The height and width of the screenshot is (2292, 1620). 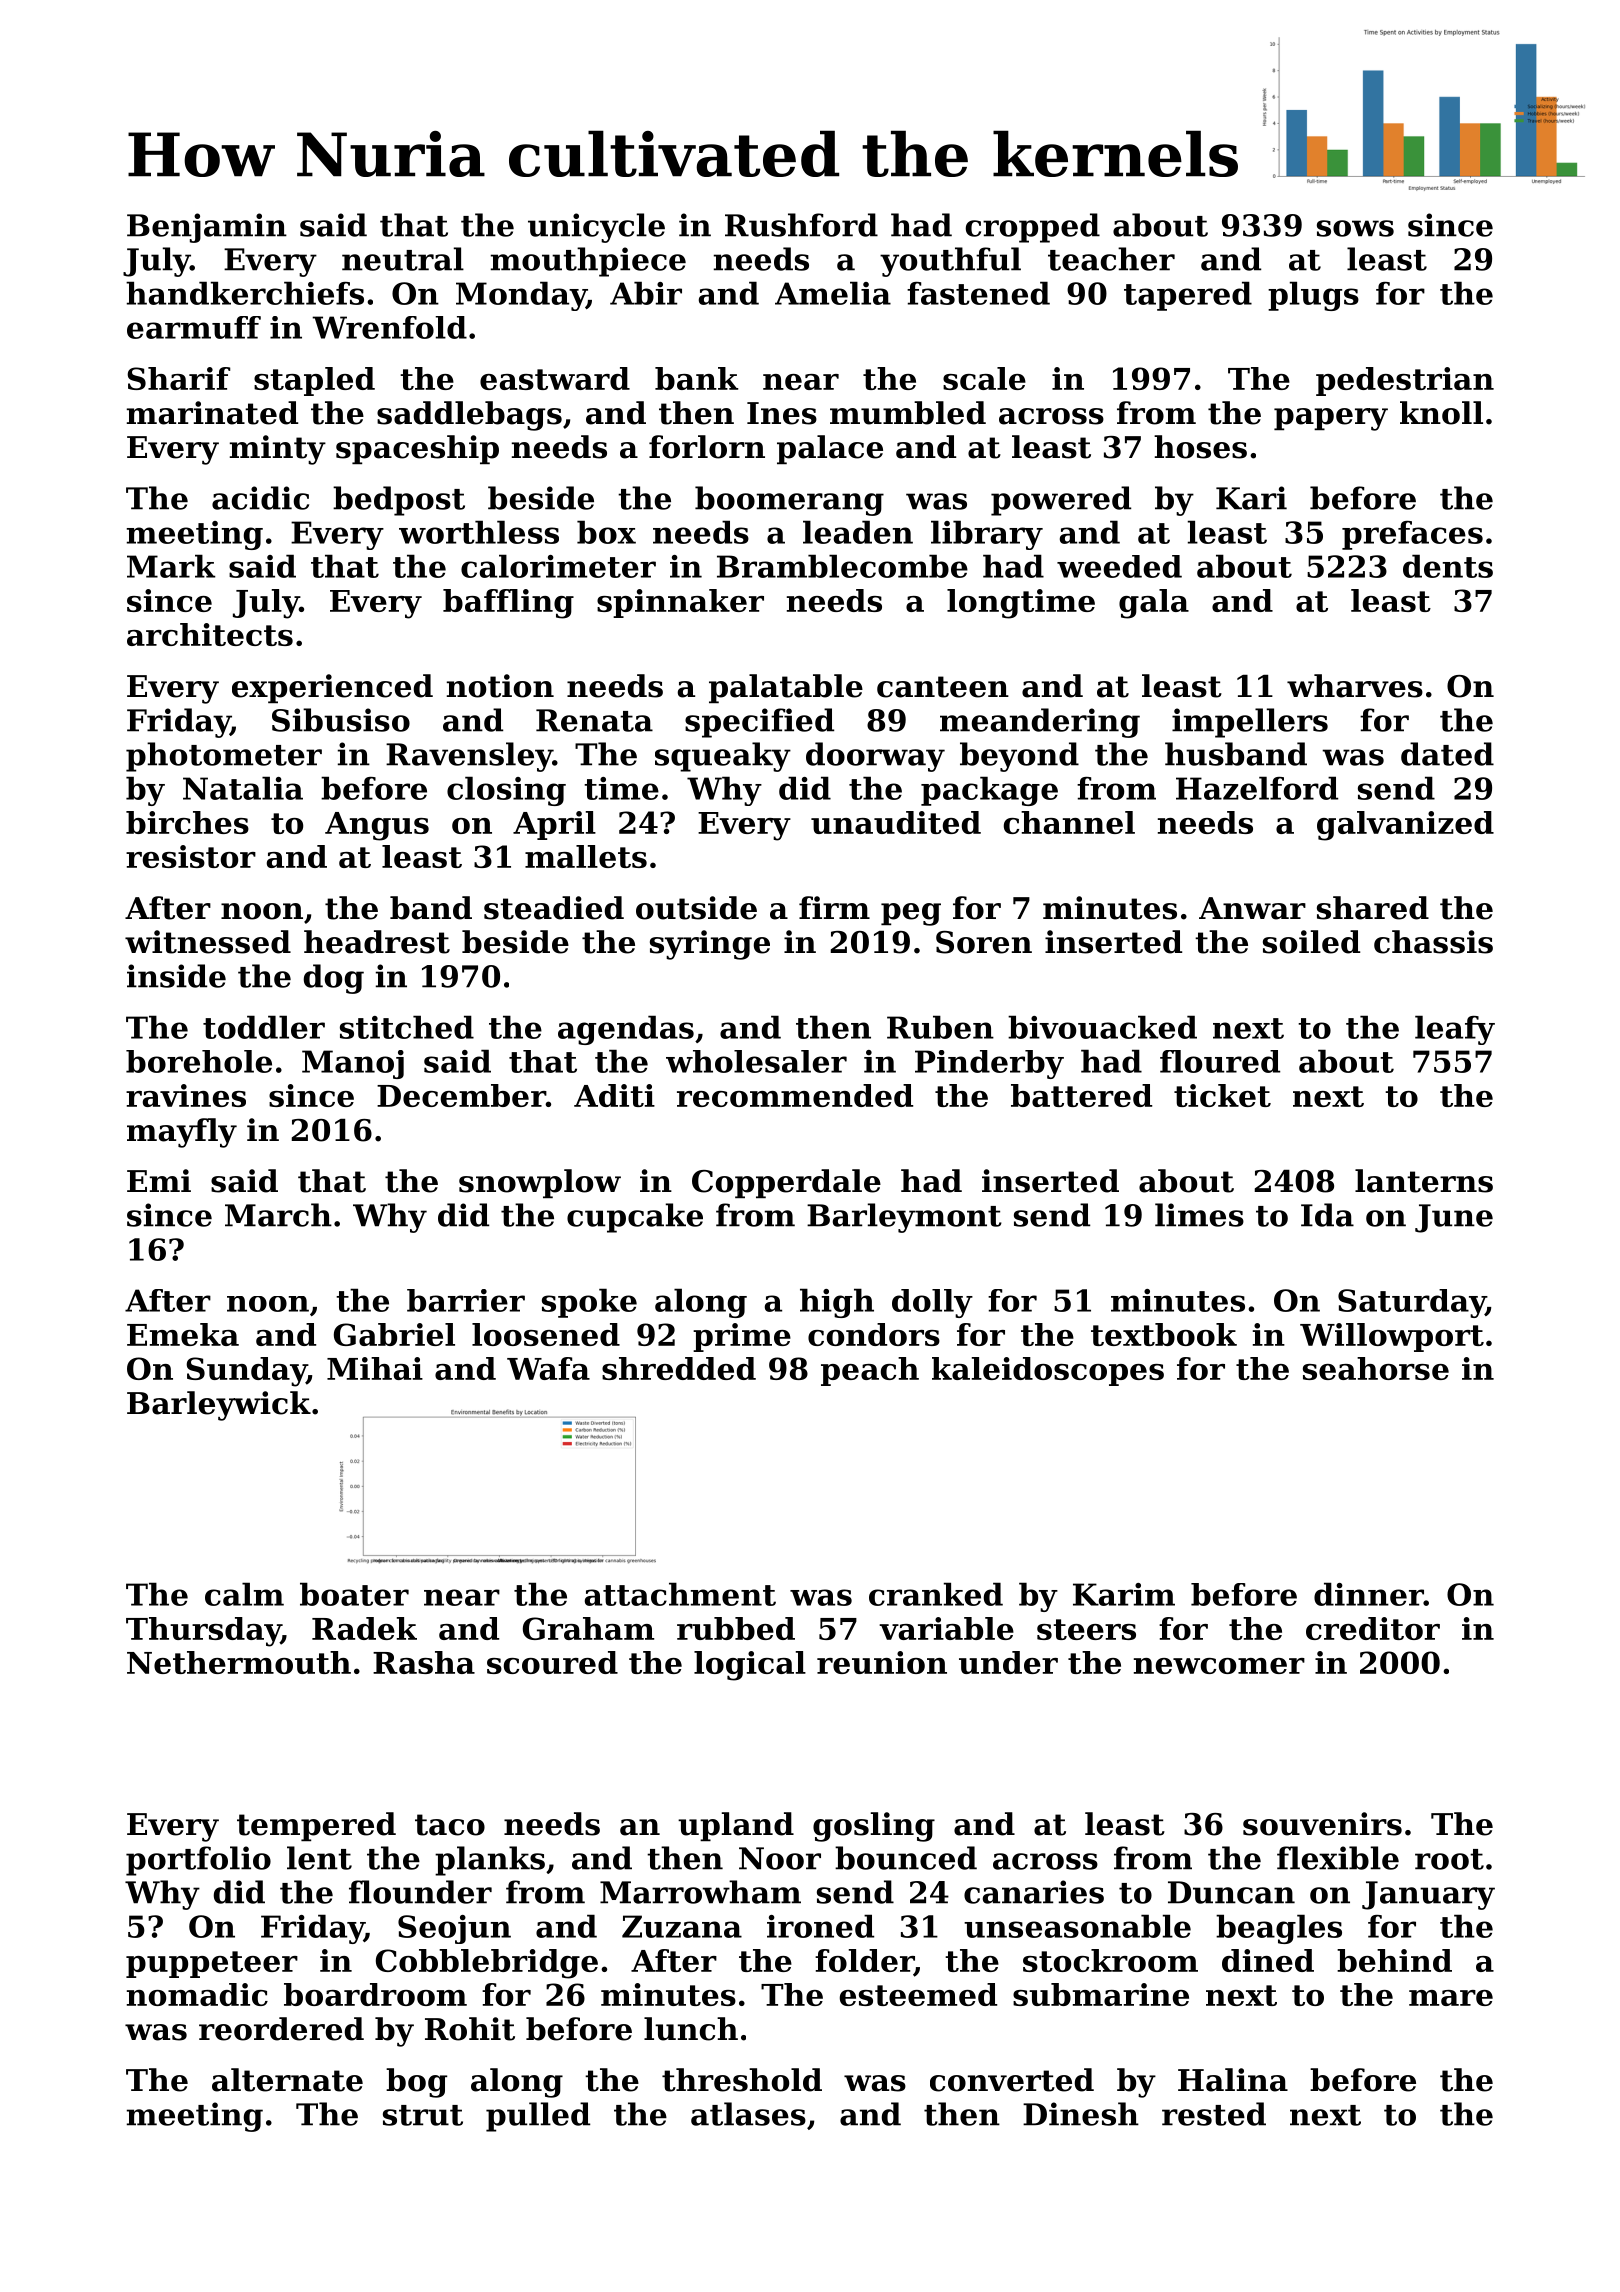 What do you see at coordinates (696, 908) in the screenshot?
I see `outside` at bounding box center [696, 908].
